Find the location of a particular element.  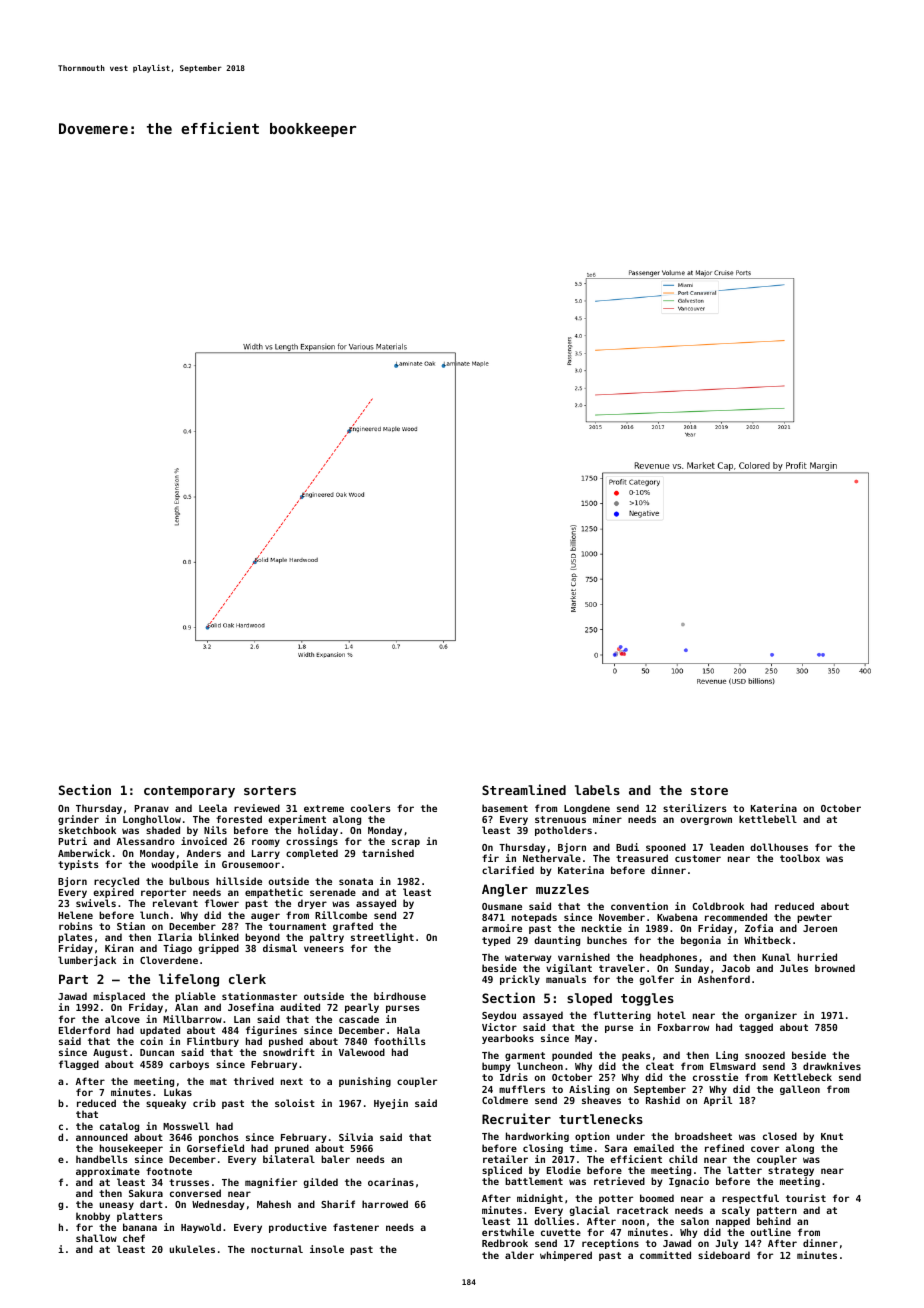

pearly is located at coordinates (362, 1008).
